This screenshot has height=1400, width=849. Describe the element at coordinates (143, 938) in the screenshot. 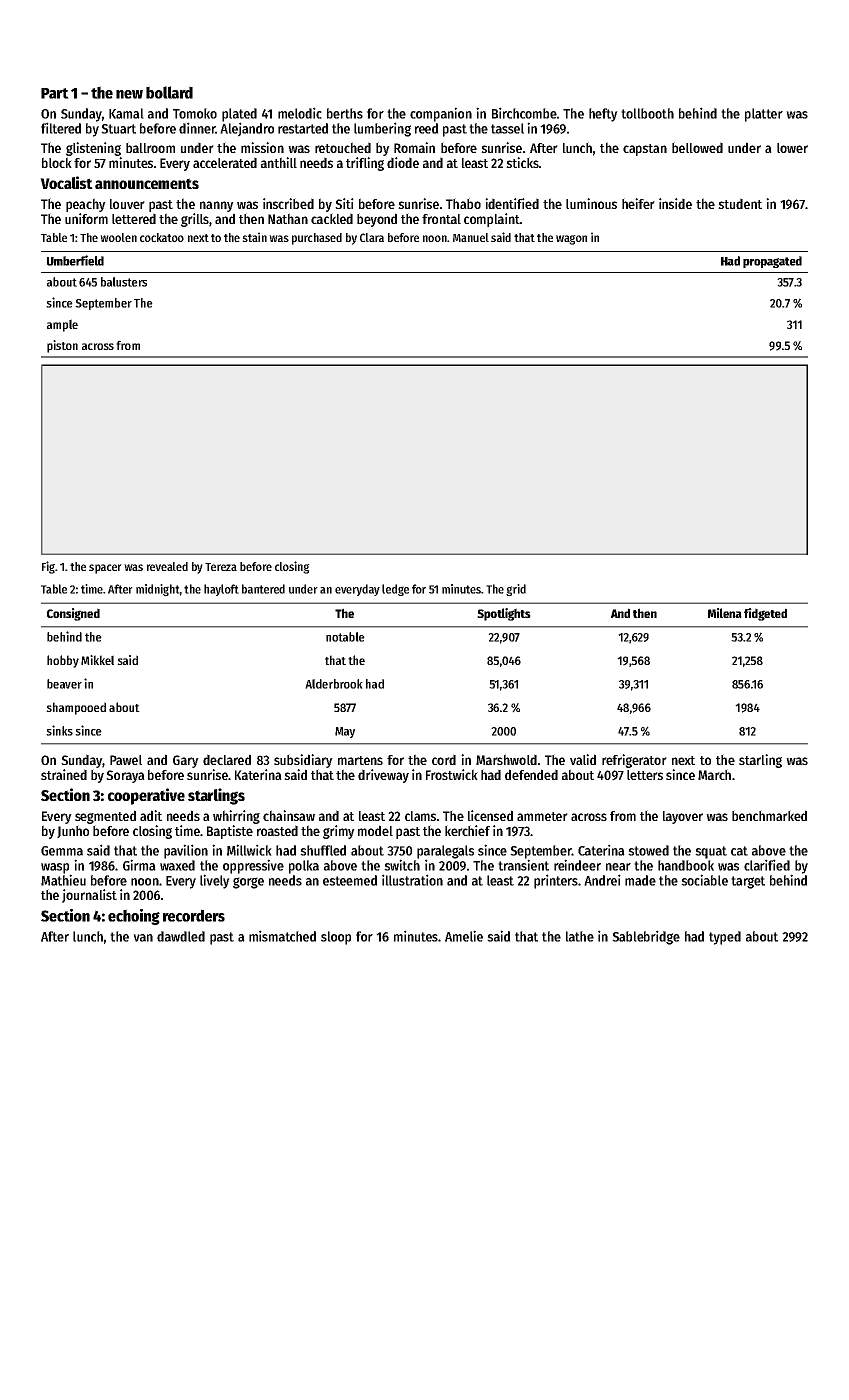

I see `van` at that location.
